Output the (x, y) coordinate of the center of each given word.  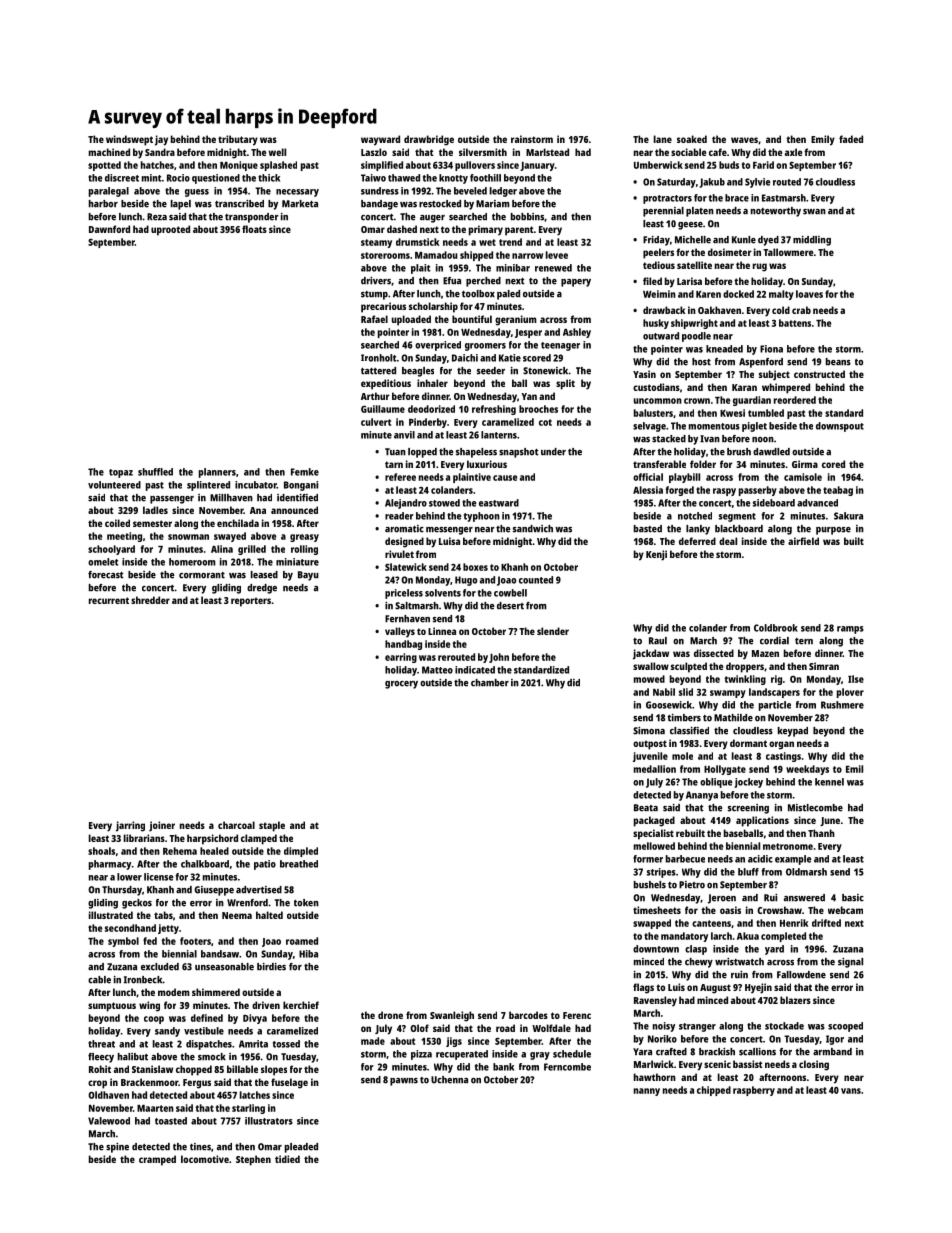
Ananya (702, 796)
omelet (103, 562)
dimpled (301, 852)
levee (557, 255)
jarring (130, 826)
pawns (404, 1082)
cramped (157, 1160)
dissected (714, 653)
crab (801, 310)
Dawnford (109, 229)
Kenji (656, 555)
